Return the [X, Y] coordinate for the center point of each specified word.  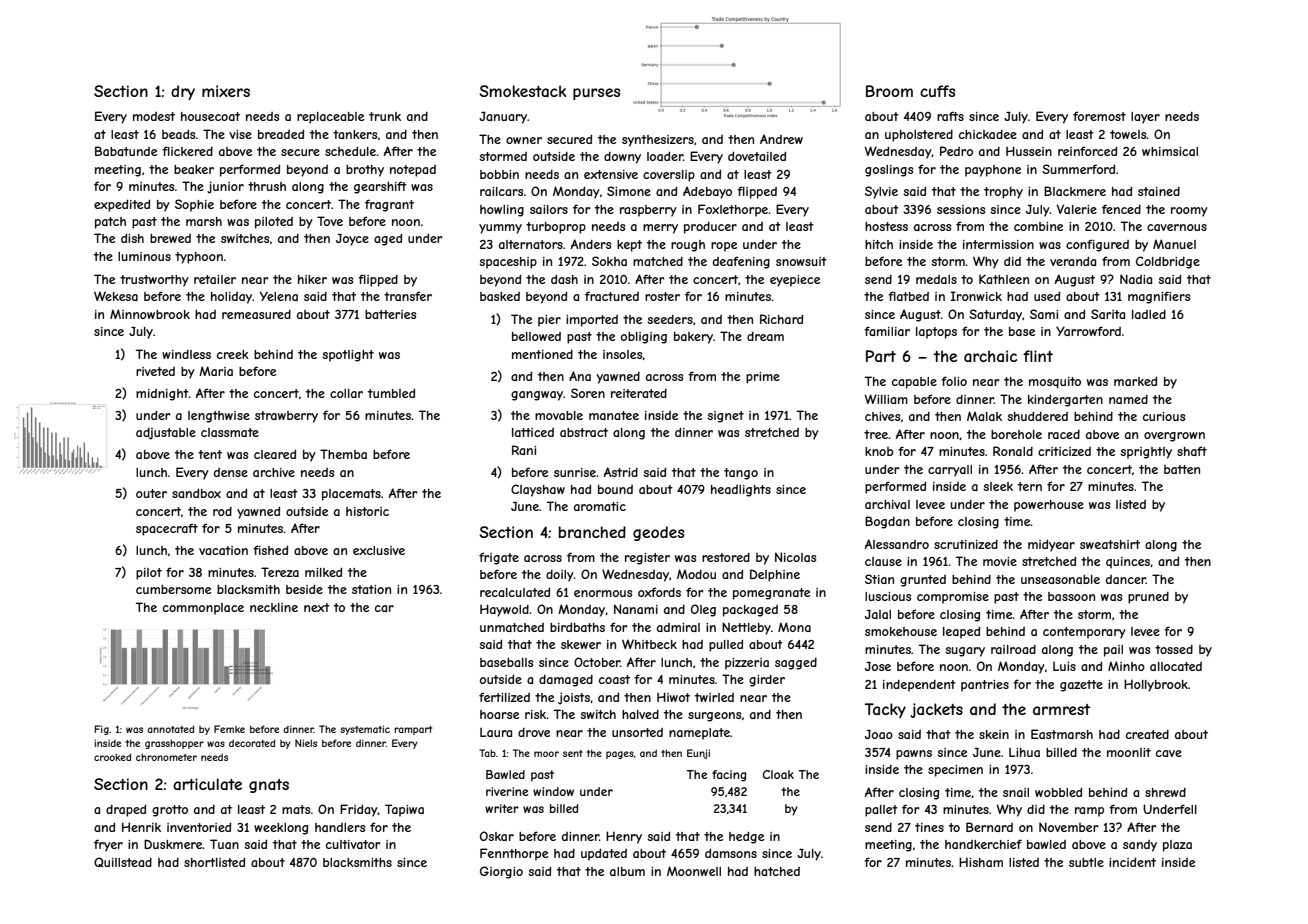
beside [304, 589]
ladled [1149, 314]
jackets [936, 710]
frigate [499, 558]
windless [186, 354]
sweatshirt [1110, 544]
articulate [207, 784]
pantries [985, 686]
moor [546, 754]
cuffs [937, 91]
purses [596, 94]
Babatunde [126, 151]
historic [367, 511]
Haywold [504, 610]
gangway [537, 396]
